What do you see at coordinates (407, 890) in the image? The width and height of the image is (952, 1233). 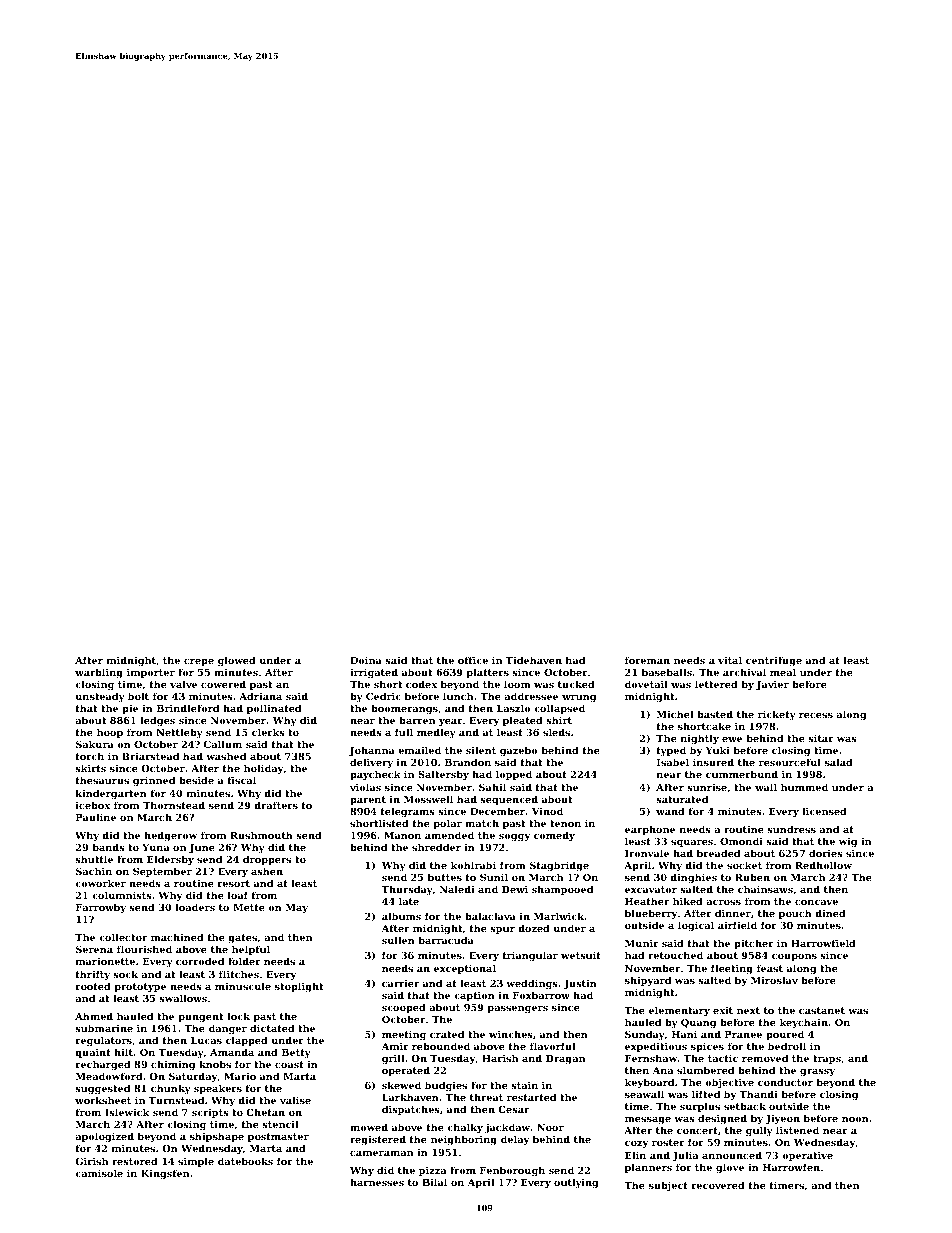 I see `Thursday` at bounding box center [407, 890].
